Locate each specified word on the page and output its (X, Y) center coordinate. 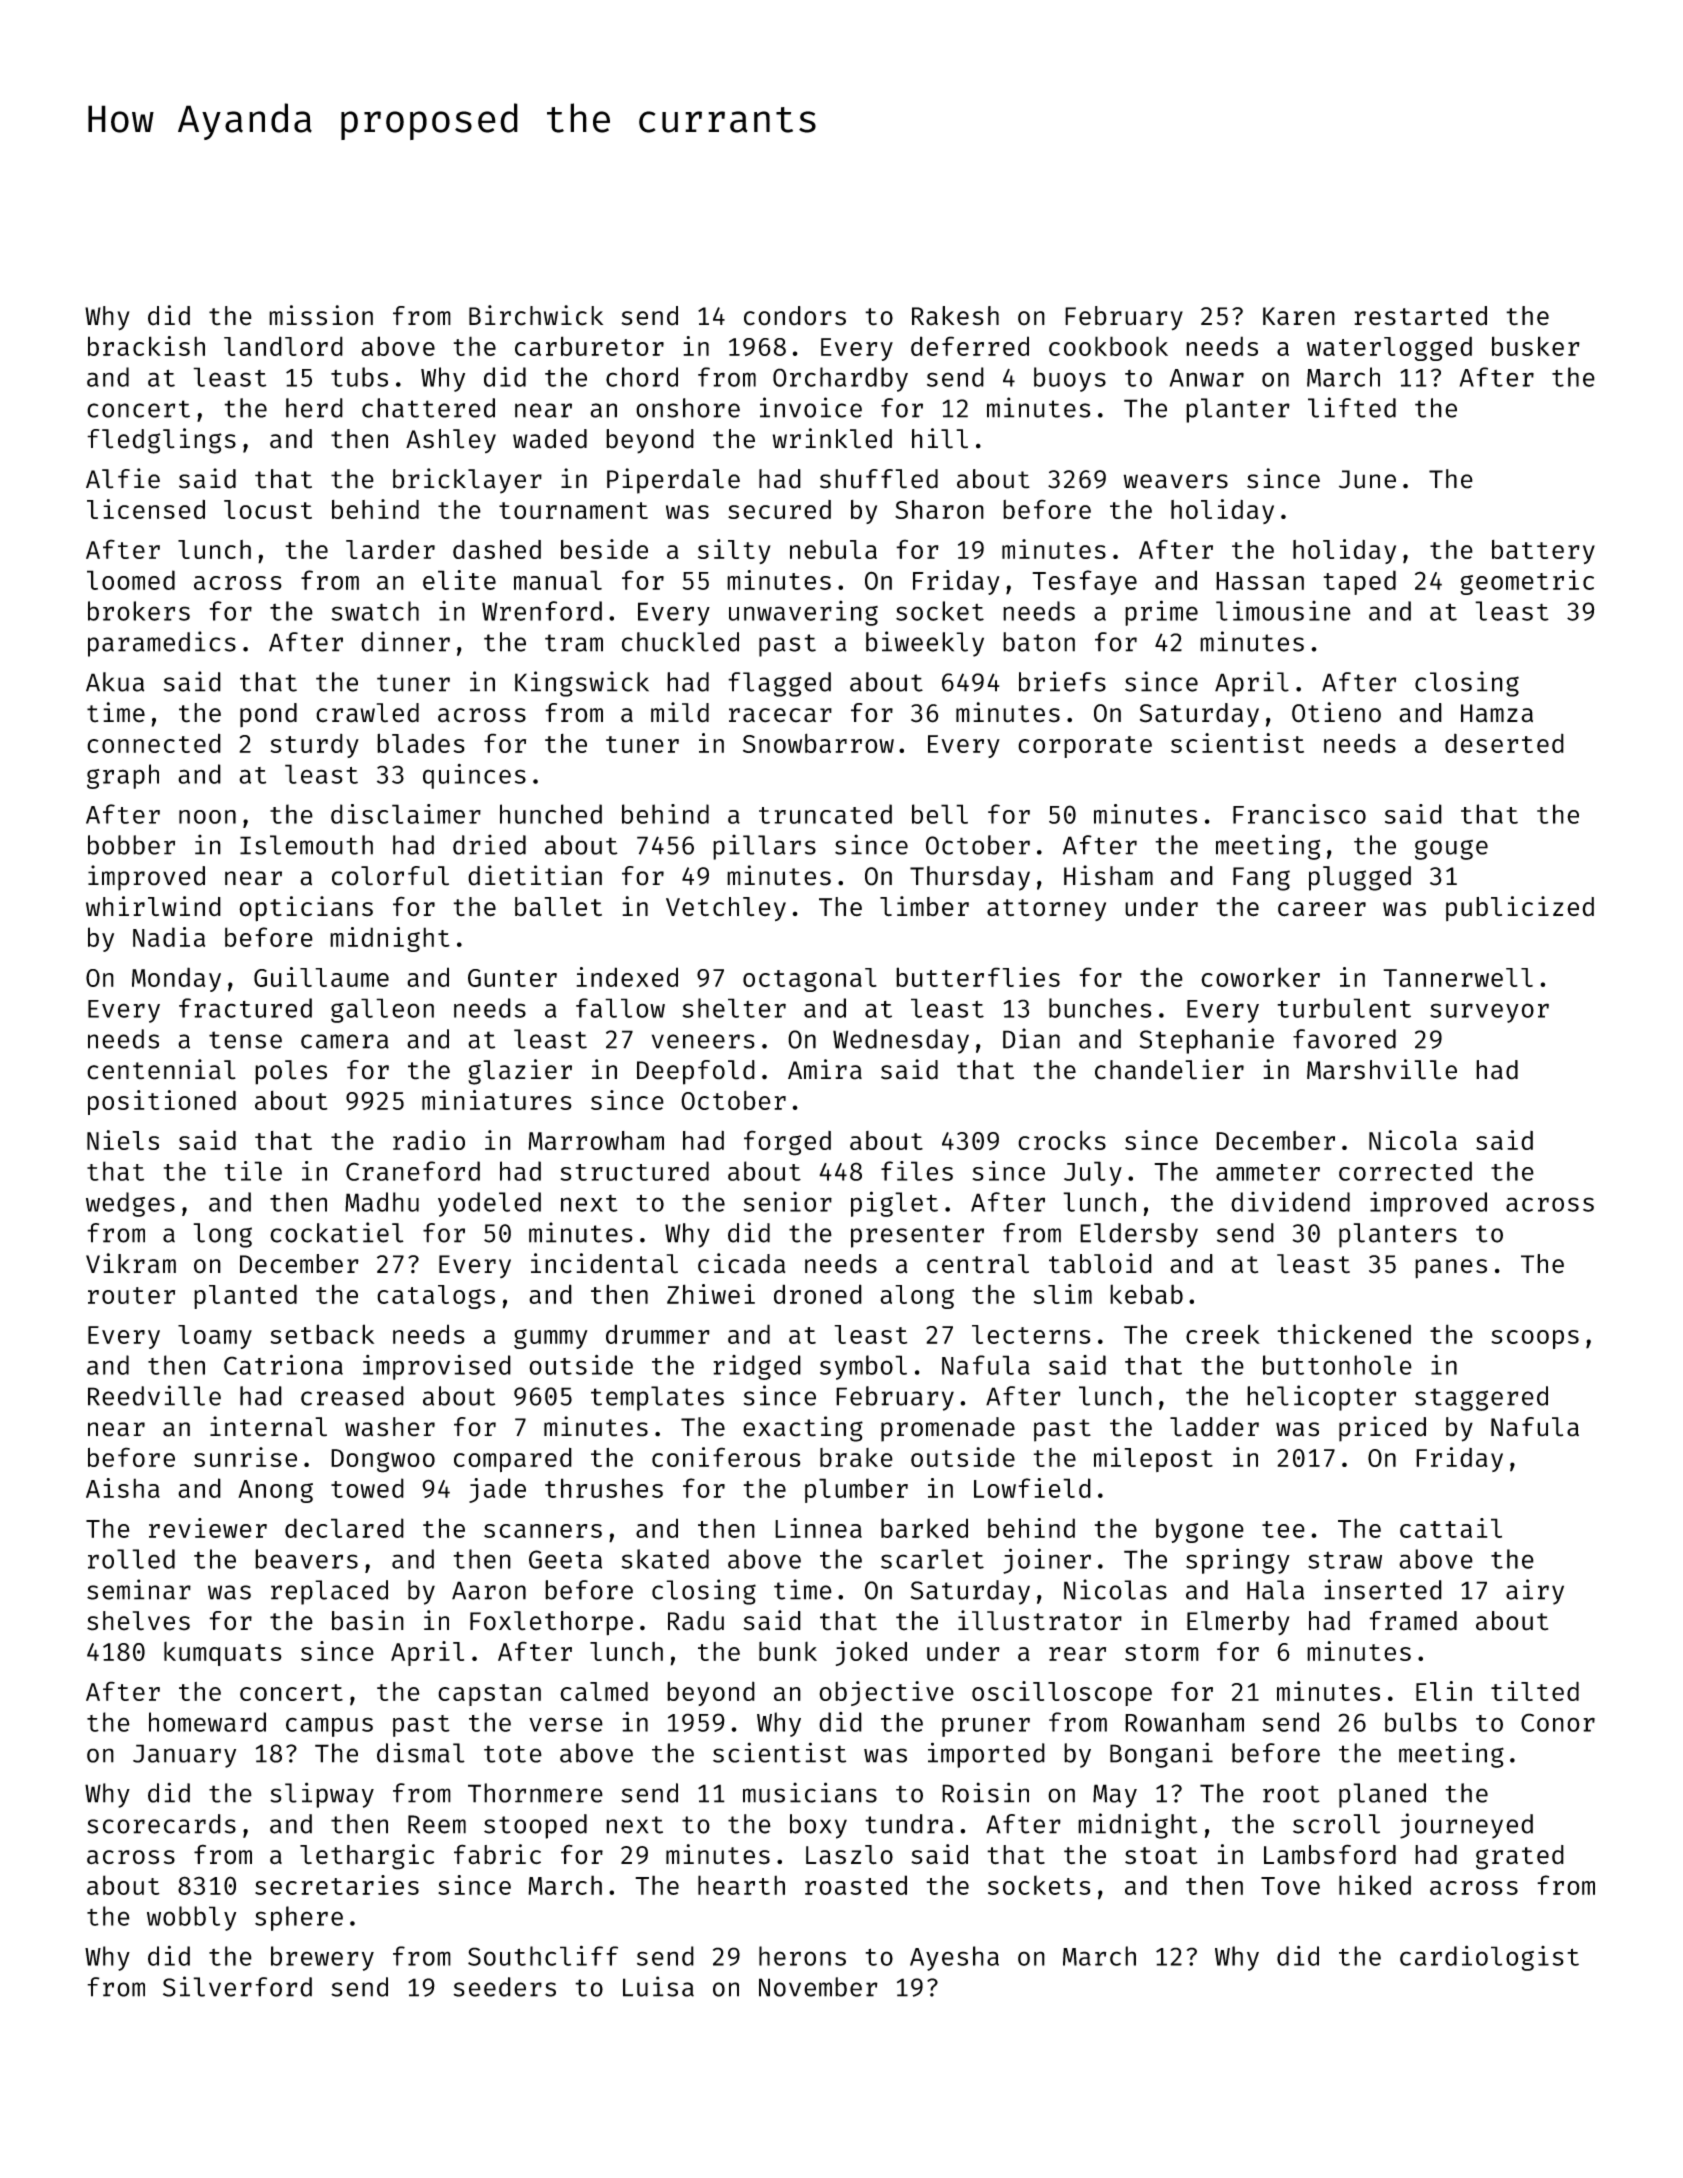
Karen (1299, 316)
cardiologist (1489, 1958)
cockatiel (337, 1232)
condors (795, 316)
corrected (1405, 1171)
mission (321, 315)
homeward (207, 1722)
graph (123, 776)
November (818, 1987)
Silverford (237, 1986)
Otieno (1336, 712)
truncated (825, 814)
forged (787, 1143)
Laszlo (849, 1855)
